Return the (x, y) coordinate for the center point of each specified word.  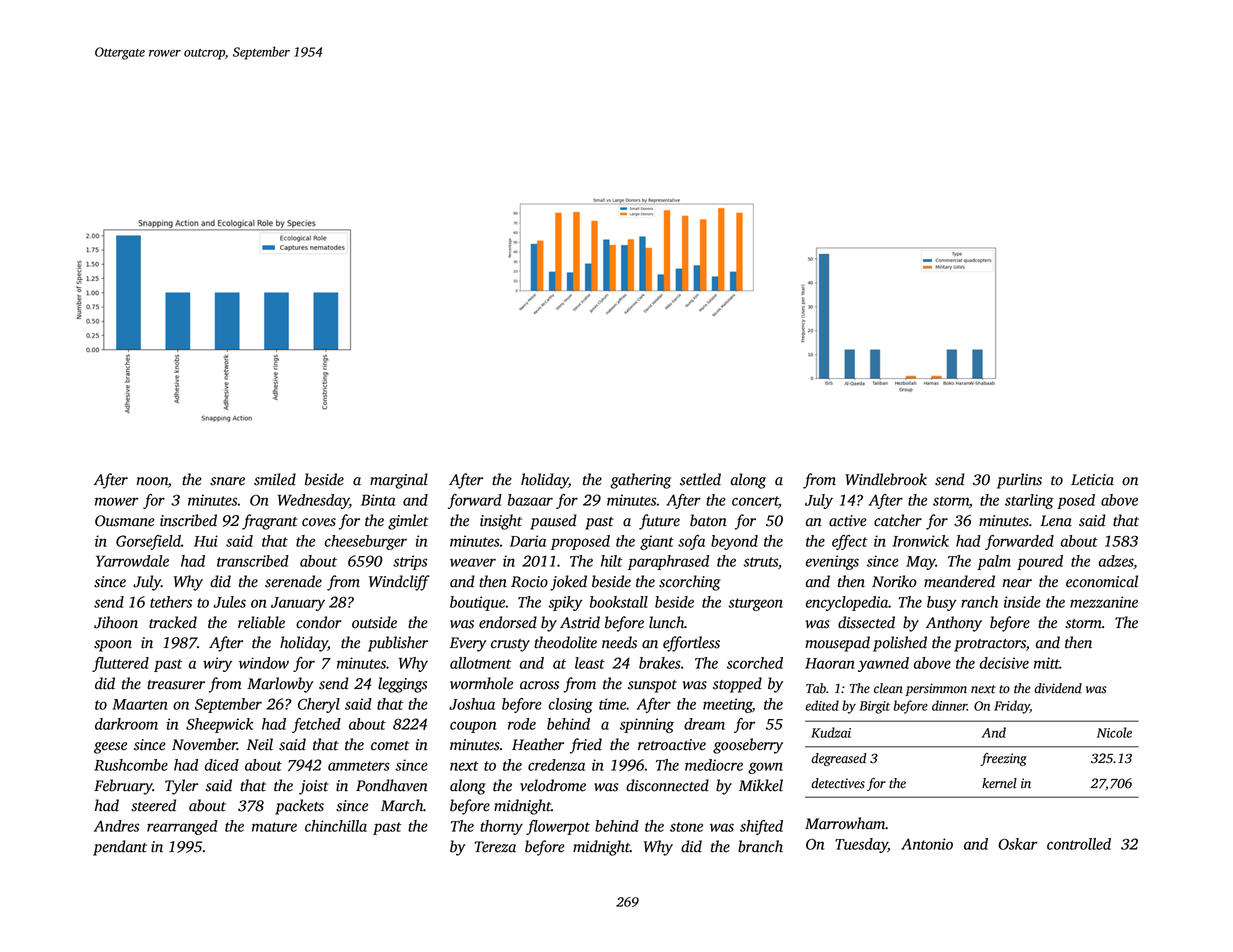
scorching (690, 583)
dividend (1058, 688)
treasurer (176, 685)
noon (152, 481)
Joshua (472, 704)
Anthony (954, 624)
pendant (120, 848)
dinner (949, 705)
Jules (230, 602)
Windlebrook (886, 479)
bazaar (530, 500)
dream (704, 724)
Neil (260, 744)
